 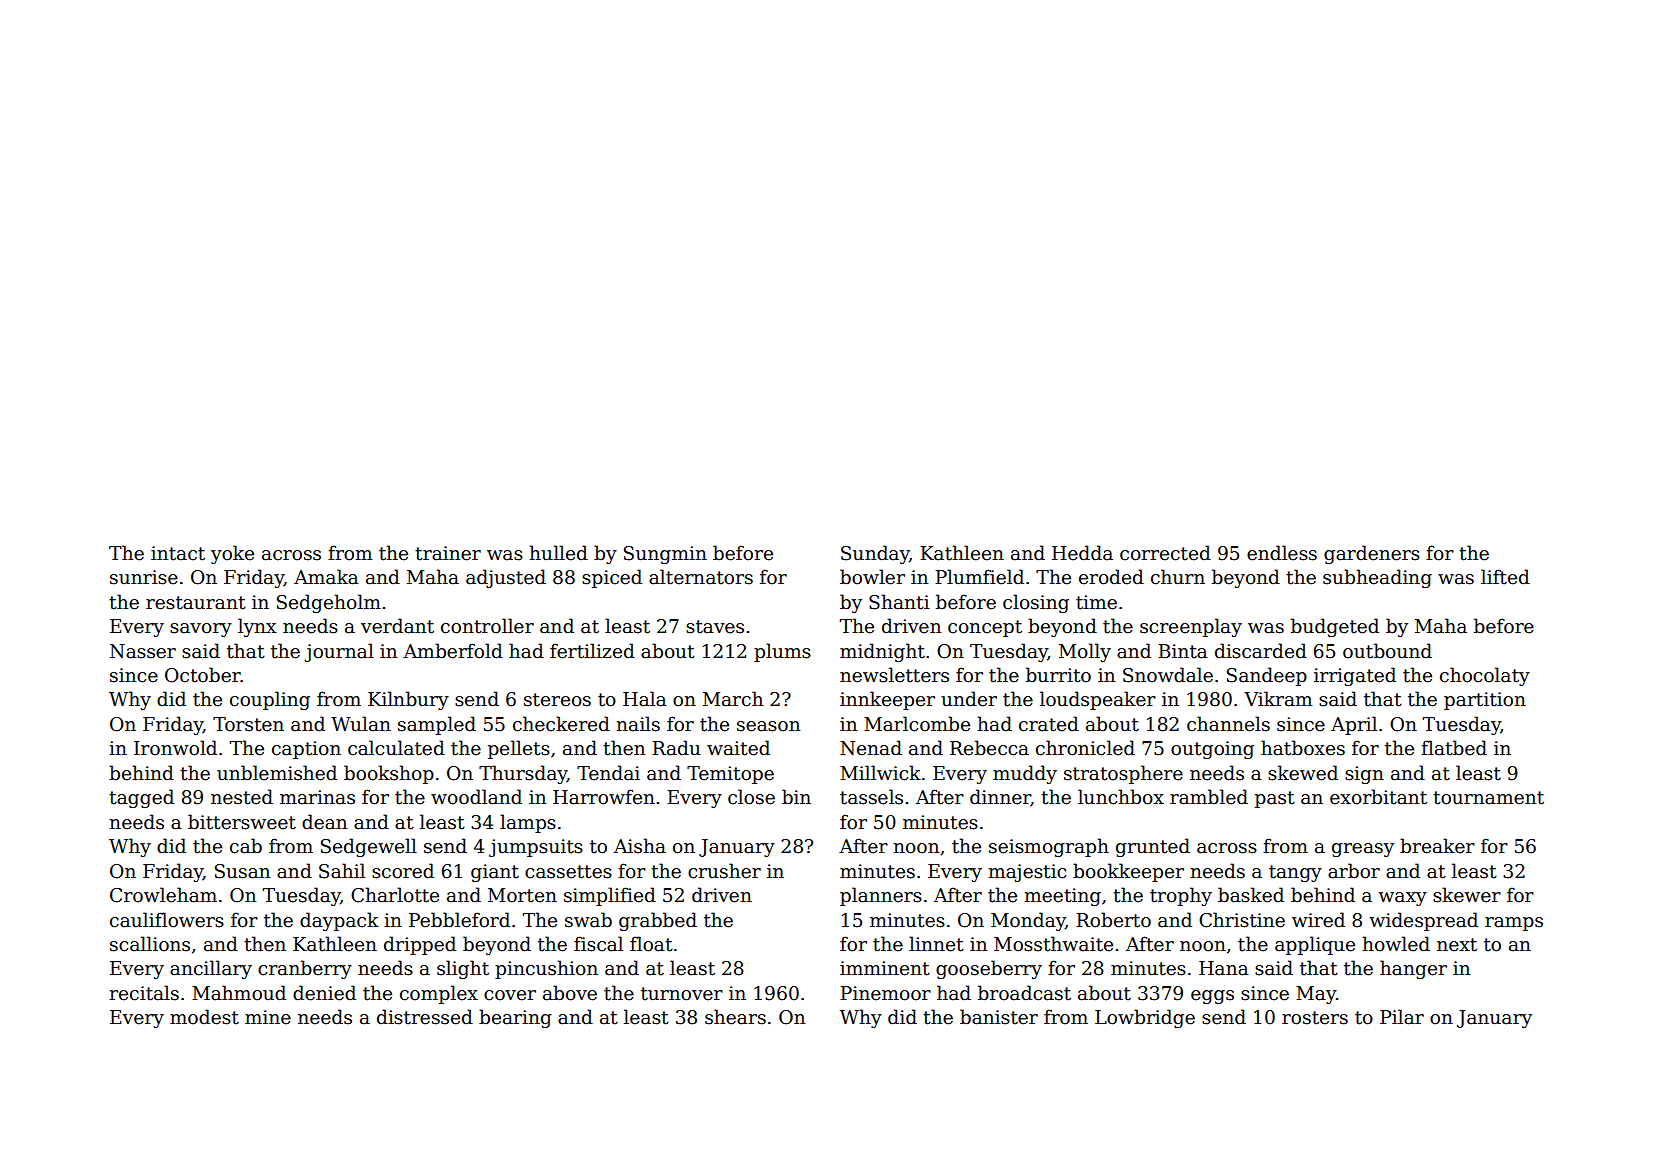 What do you see at coordinates (232, 554) in the screenshot?
I see `yoke` at bounding box center [232, 554].
